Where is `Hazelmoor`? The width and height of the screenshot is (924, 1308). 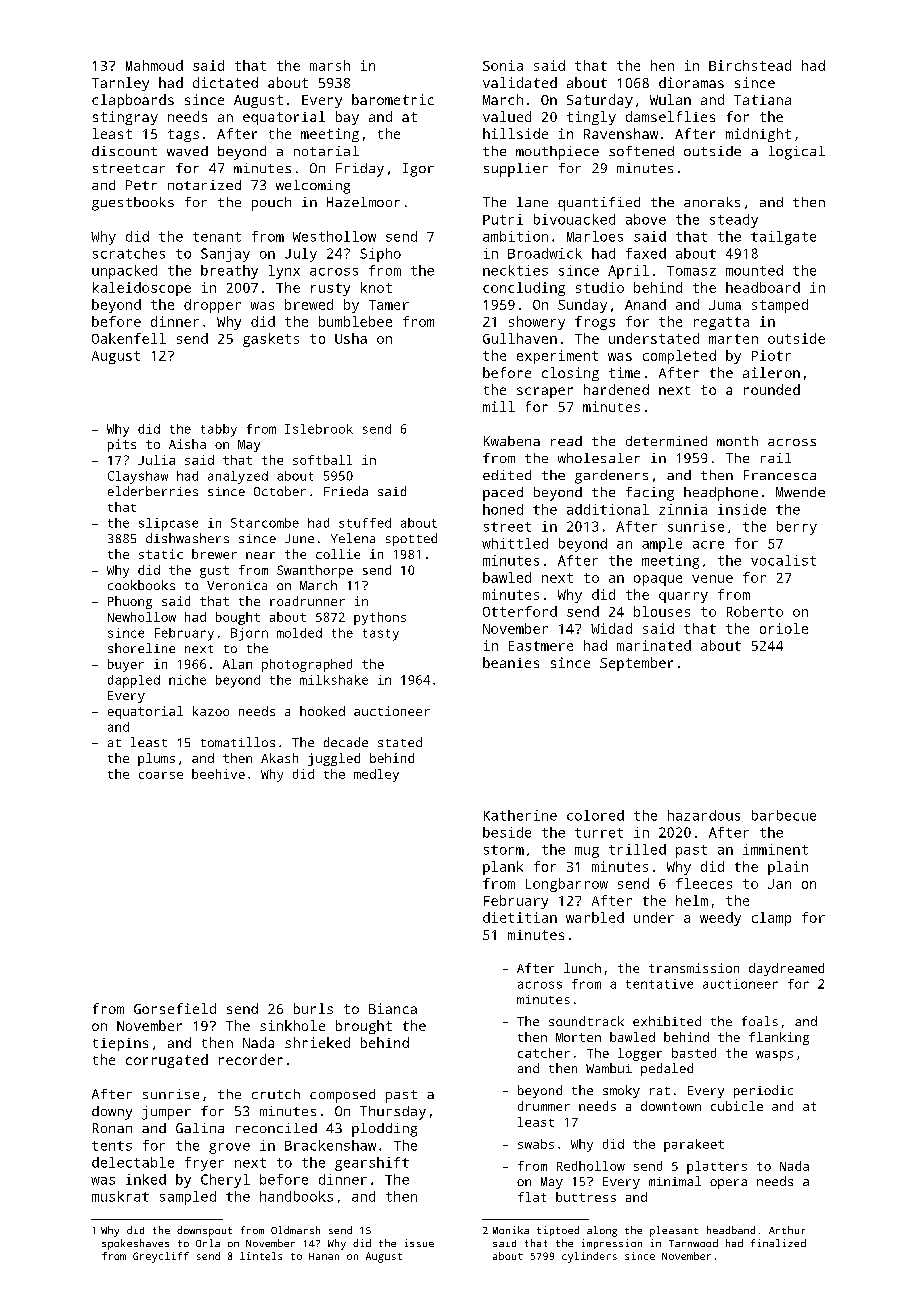
Hazelmoor is located at coordinates (363, 202).
